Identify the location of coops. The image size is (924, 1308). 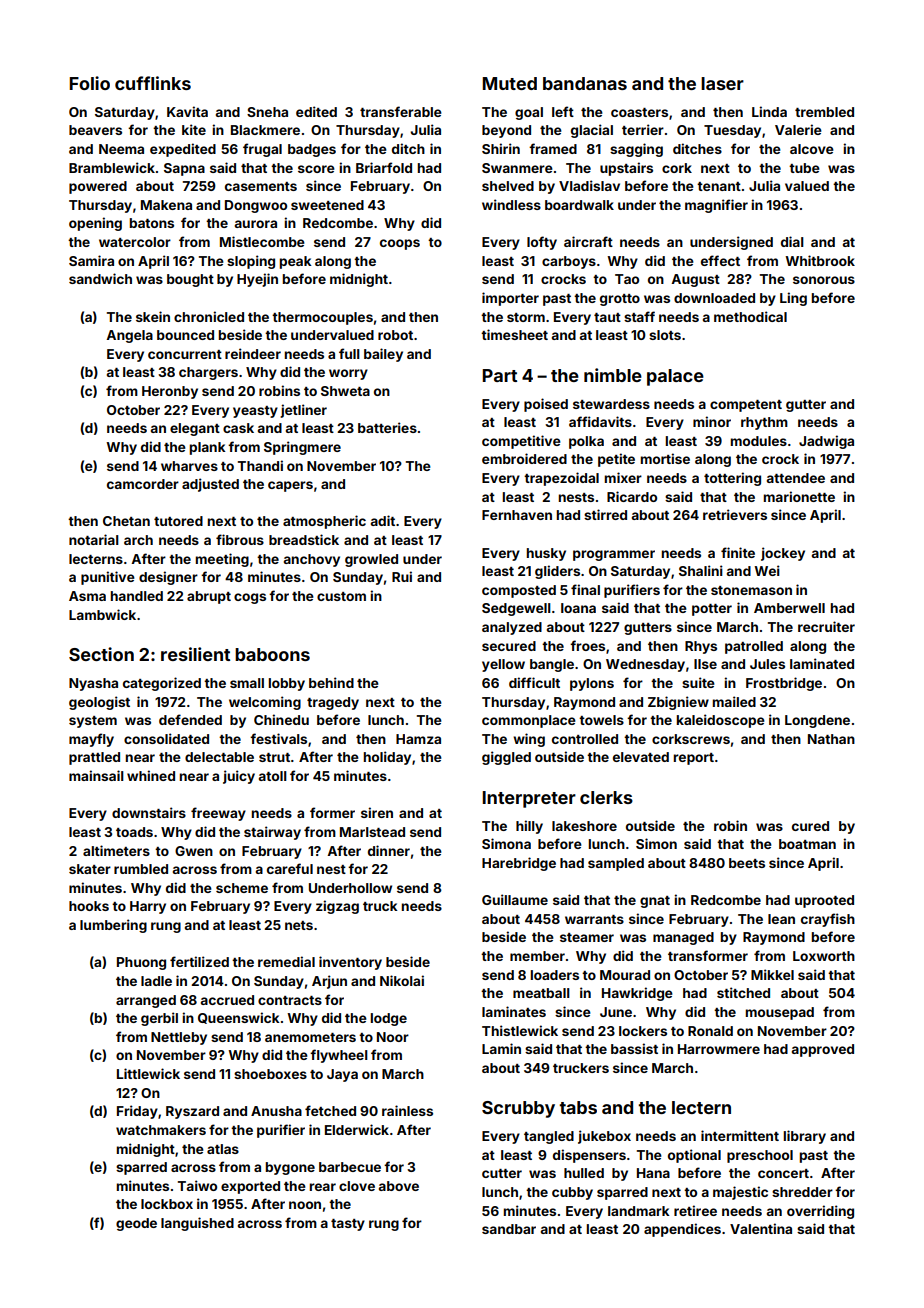
(400, 244).
